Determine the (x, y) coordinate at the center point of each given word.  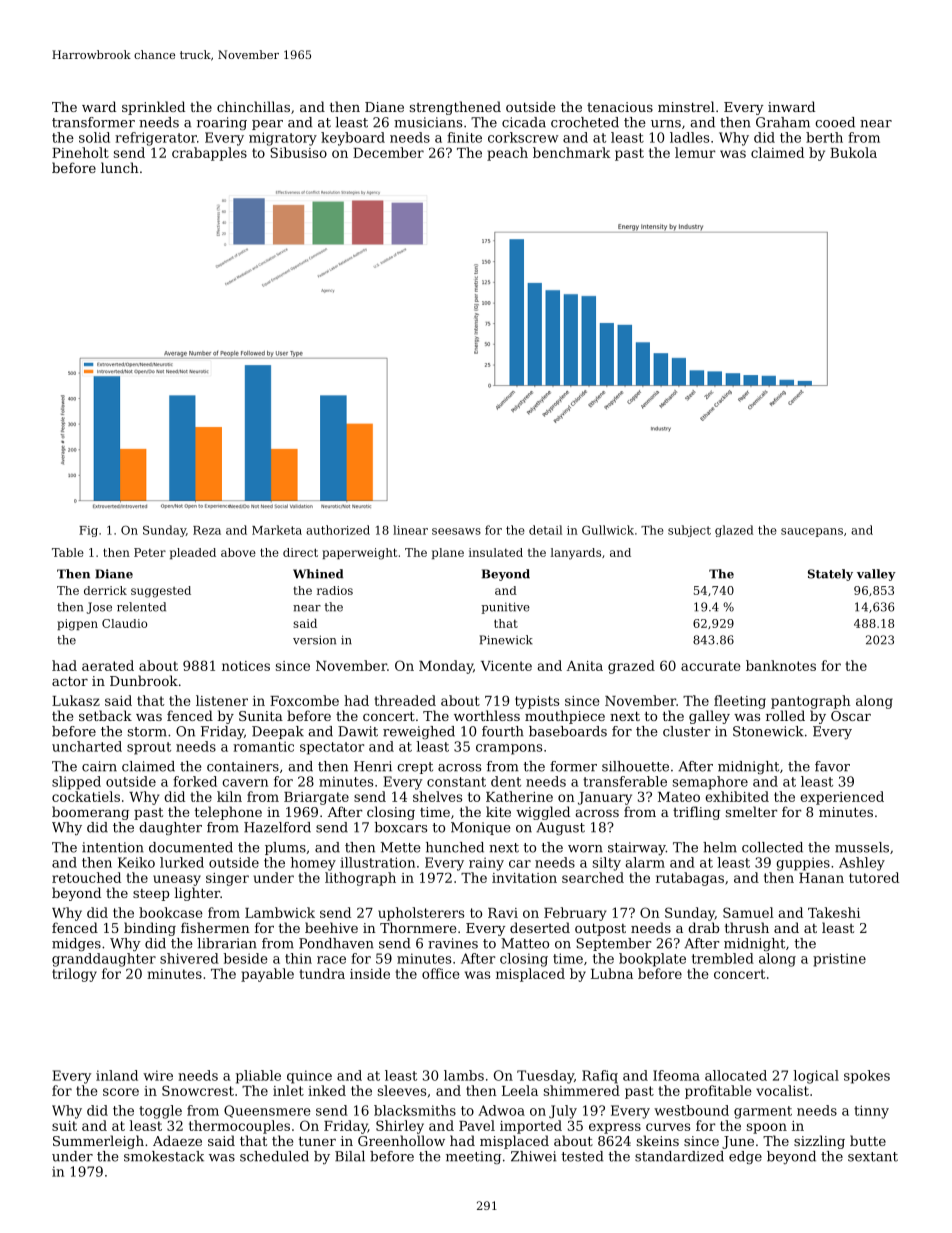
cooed (835, 122)
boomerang (90, 813)
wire (158, 1075)
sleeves (402, 1090)
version (314, 640)
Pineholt (80, 152)
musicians (428, 122)
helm (720, 847)
